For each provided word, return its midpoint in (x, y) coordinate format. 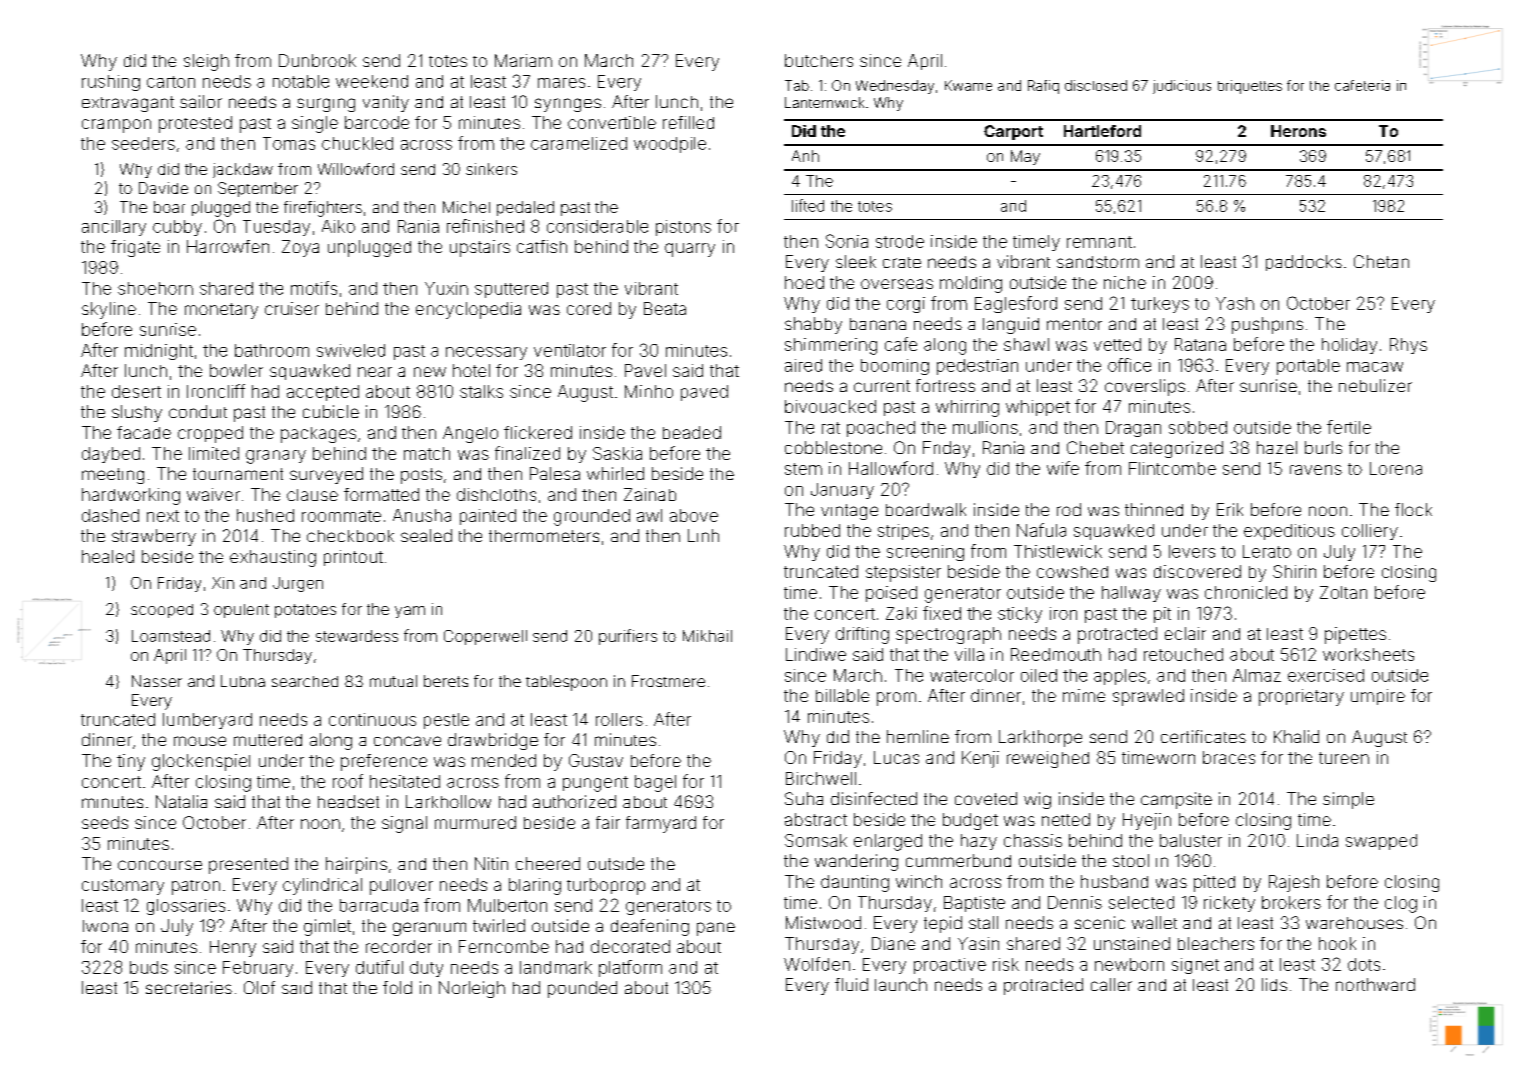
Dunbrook (317, 60)
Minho (649, 391)
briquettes (1250, 87)
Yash (1235, 303)
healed (108, 556)
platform (630, 968)
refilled (688, 122)
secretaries (189, 987)
